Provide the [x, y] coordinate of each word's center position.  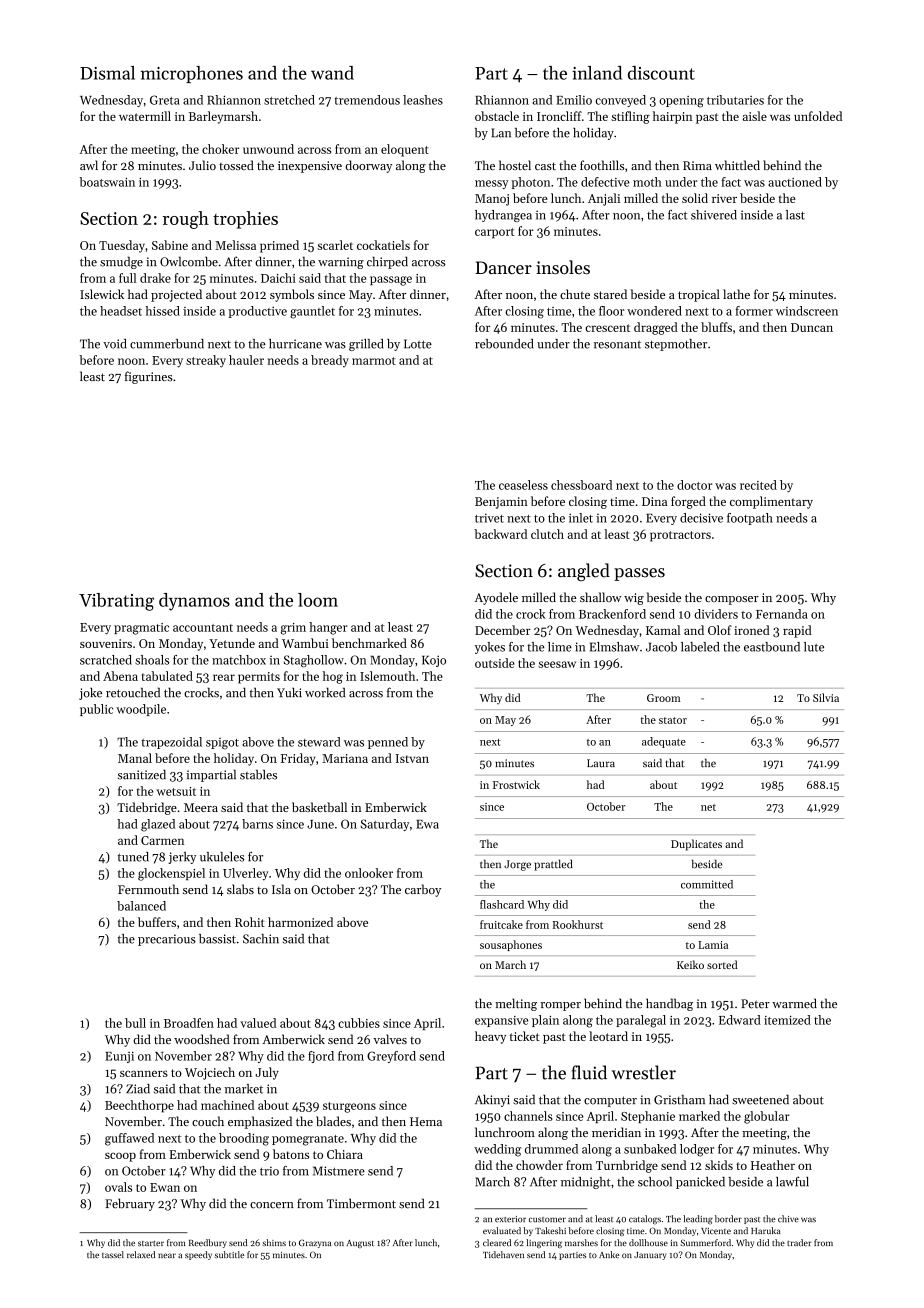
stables [258, 775]
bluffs [716, 327]
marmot [374, 361]
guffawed [129, 1139]
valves [390, 1039]
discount [661, 73]
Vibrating [116, 602]
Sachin [261, 939]
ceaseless [523, 485]
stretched [289, 100]
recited [758, 485]
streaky [206, 361]
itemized [787, 1020]
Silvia [826, 697]
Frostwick [516, 784]
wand [332, 73]
